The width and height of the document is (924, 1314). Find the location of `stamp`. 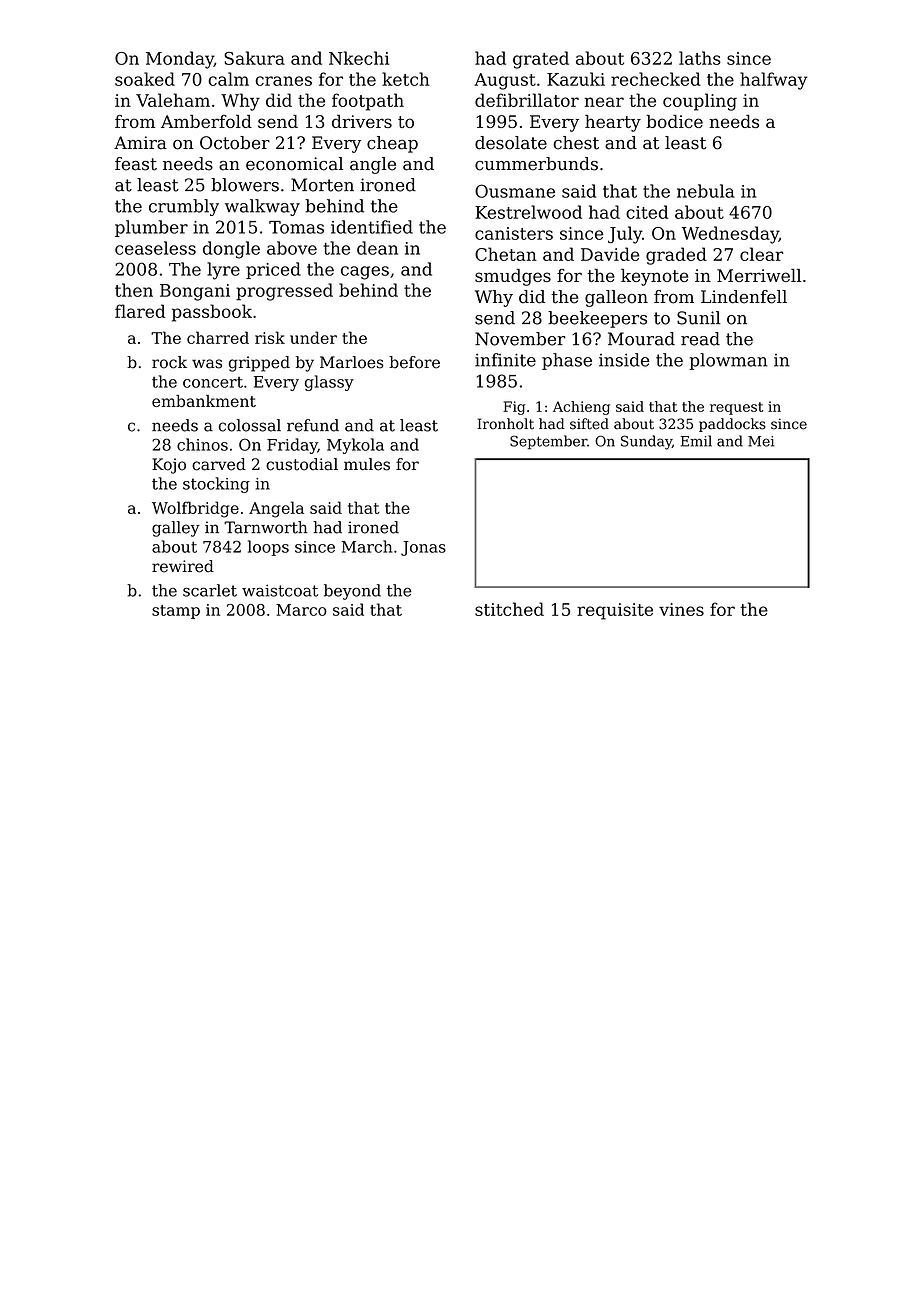

stamp is located at coordinates (176, 612).
